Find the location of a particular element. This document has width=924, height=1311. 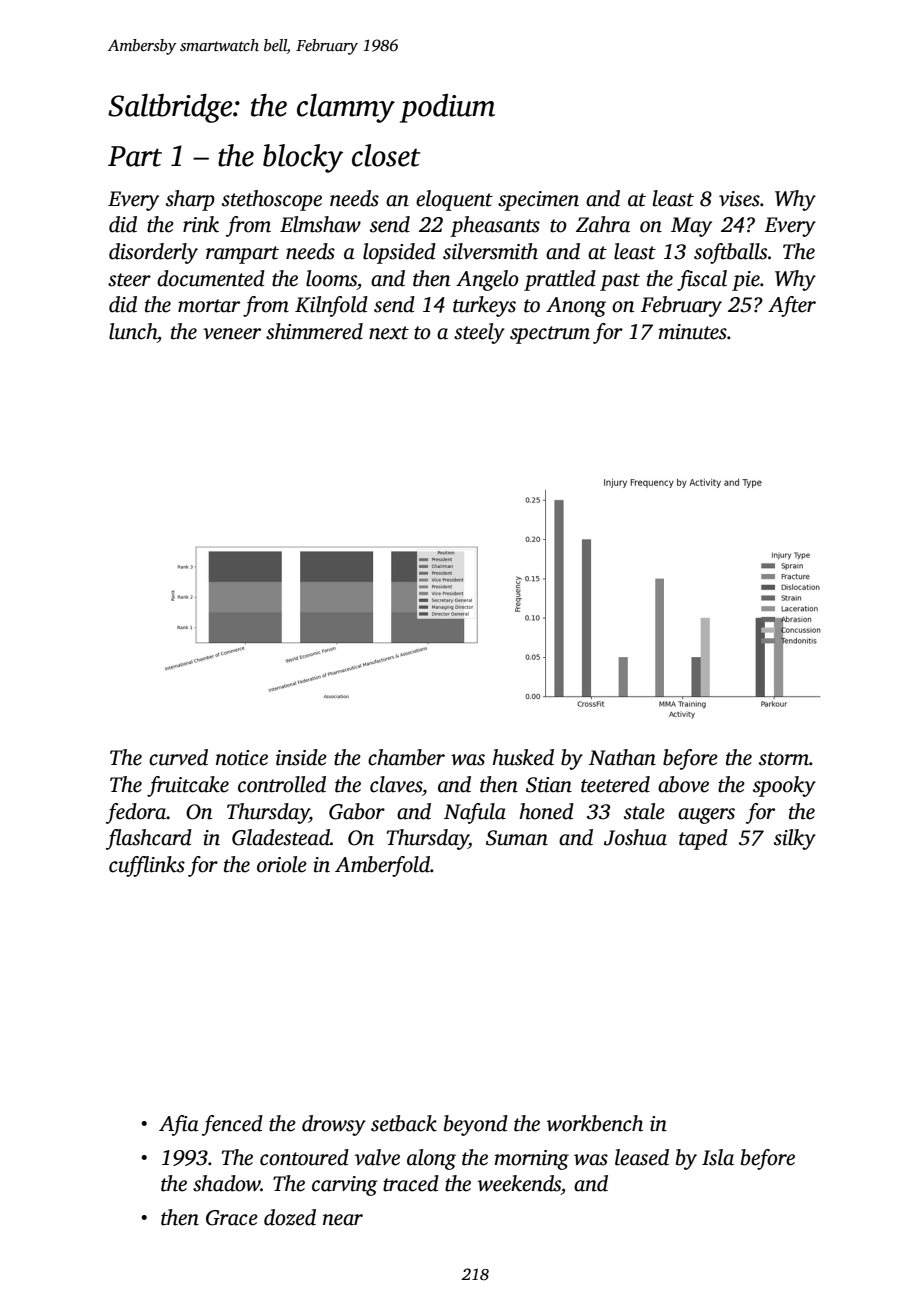

weekends is located at coordinates (519, 1183).
